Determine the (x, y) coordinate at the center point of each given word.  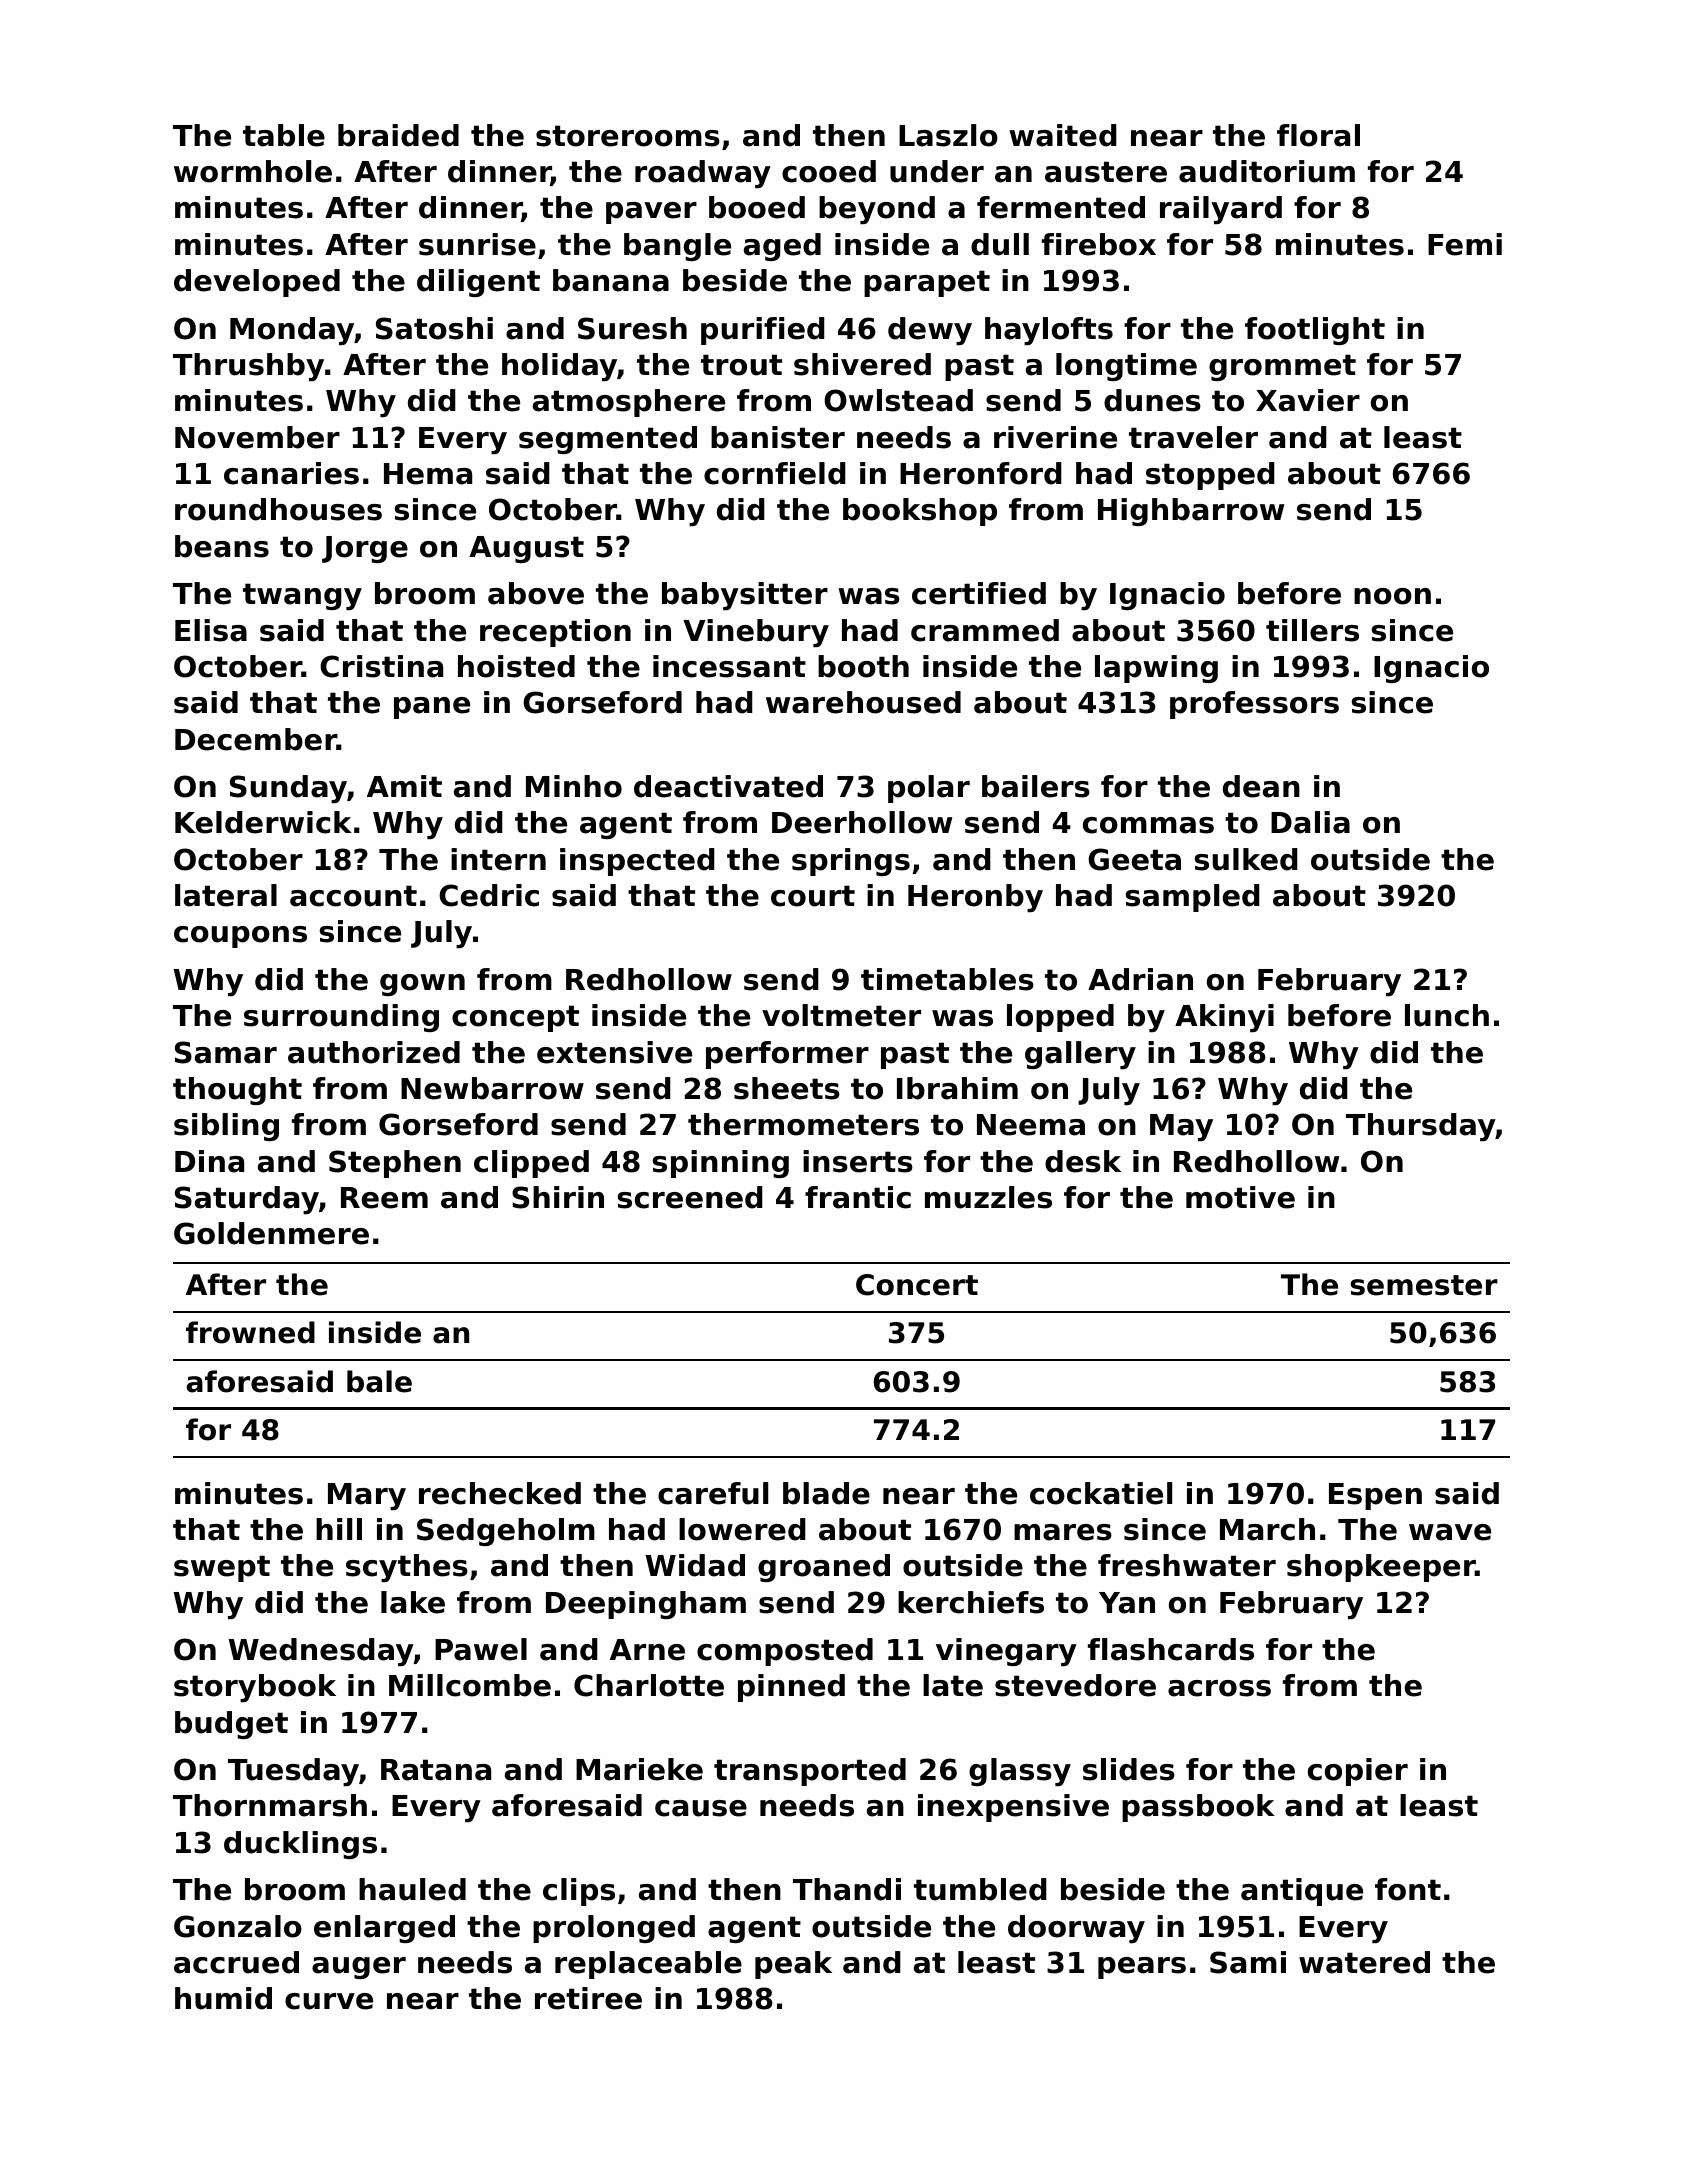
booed (757, 207)
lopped (1060, 1018)
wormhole (253, 171)
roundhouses (278, 509)
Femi (1465, 244)
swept (222, 1568)
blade (826, 1493)
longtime (1126, 367)
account (353, 896)
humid (223, 1998)
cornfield (775, 473)
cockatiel (1101, 1493)
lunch (1447, 1015)
